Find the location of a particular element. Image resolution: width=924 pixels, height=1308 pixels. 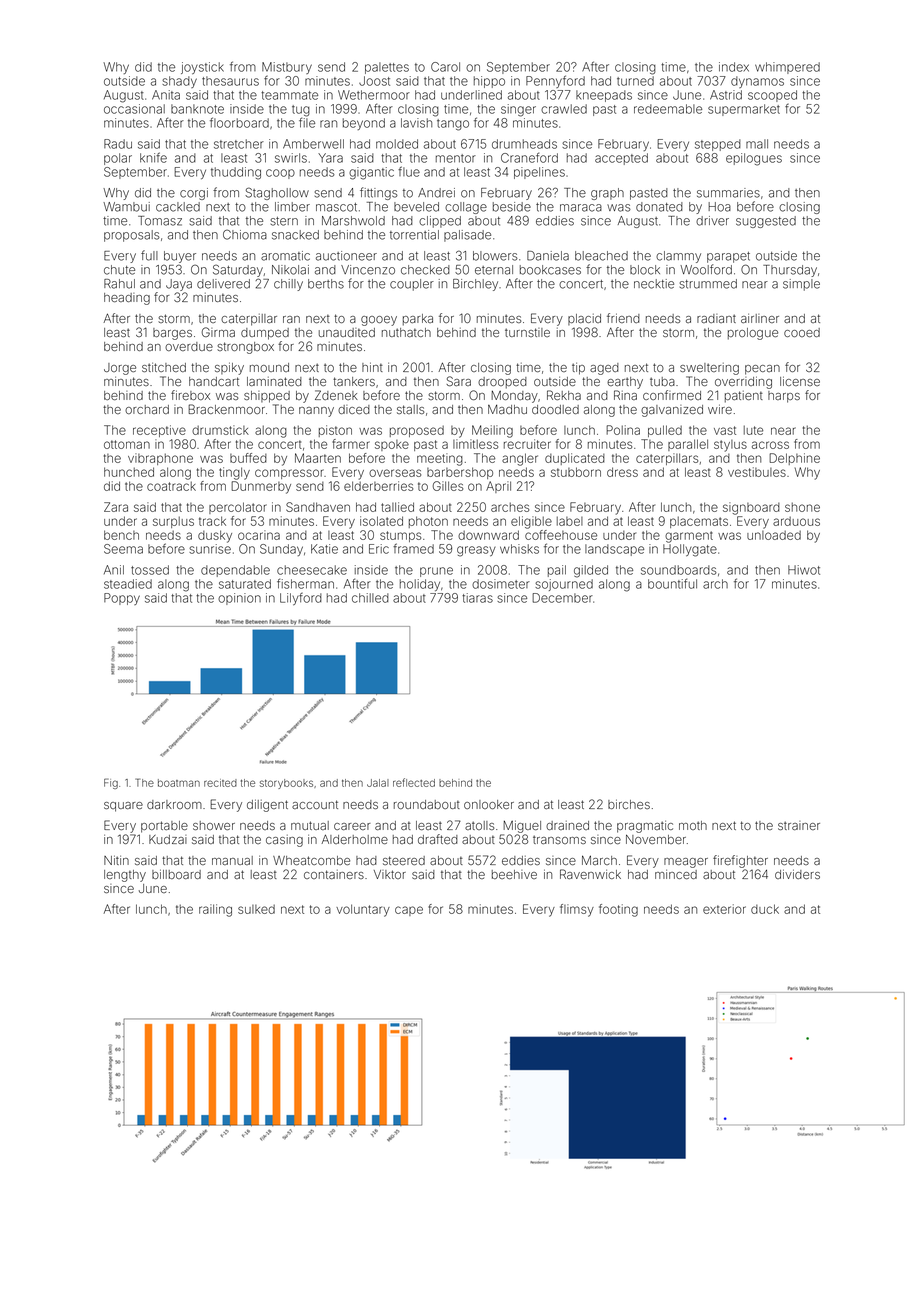

Anita is located at coordinates (166, 95).
